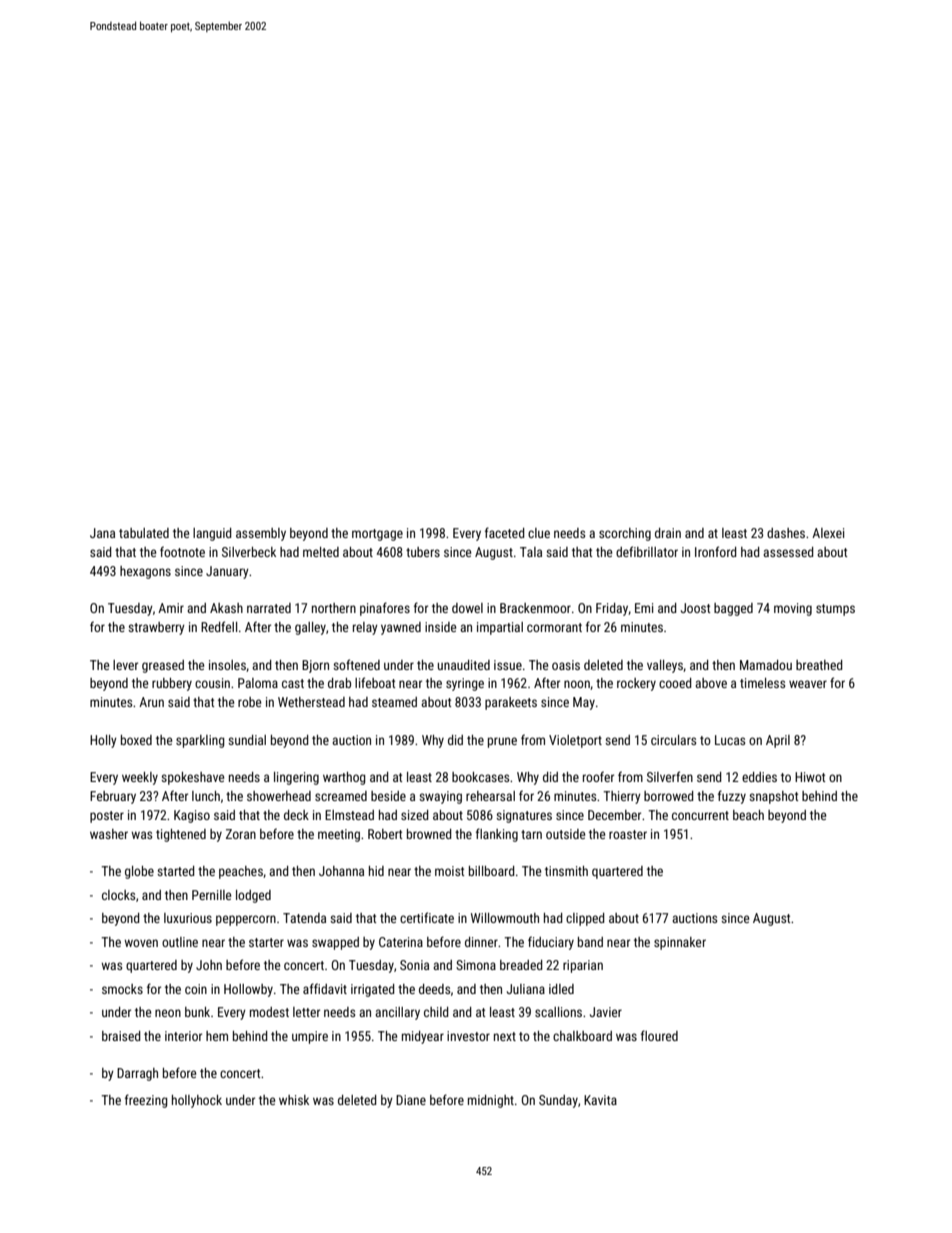  I want to click on Tala, so click(531, 552).
